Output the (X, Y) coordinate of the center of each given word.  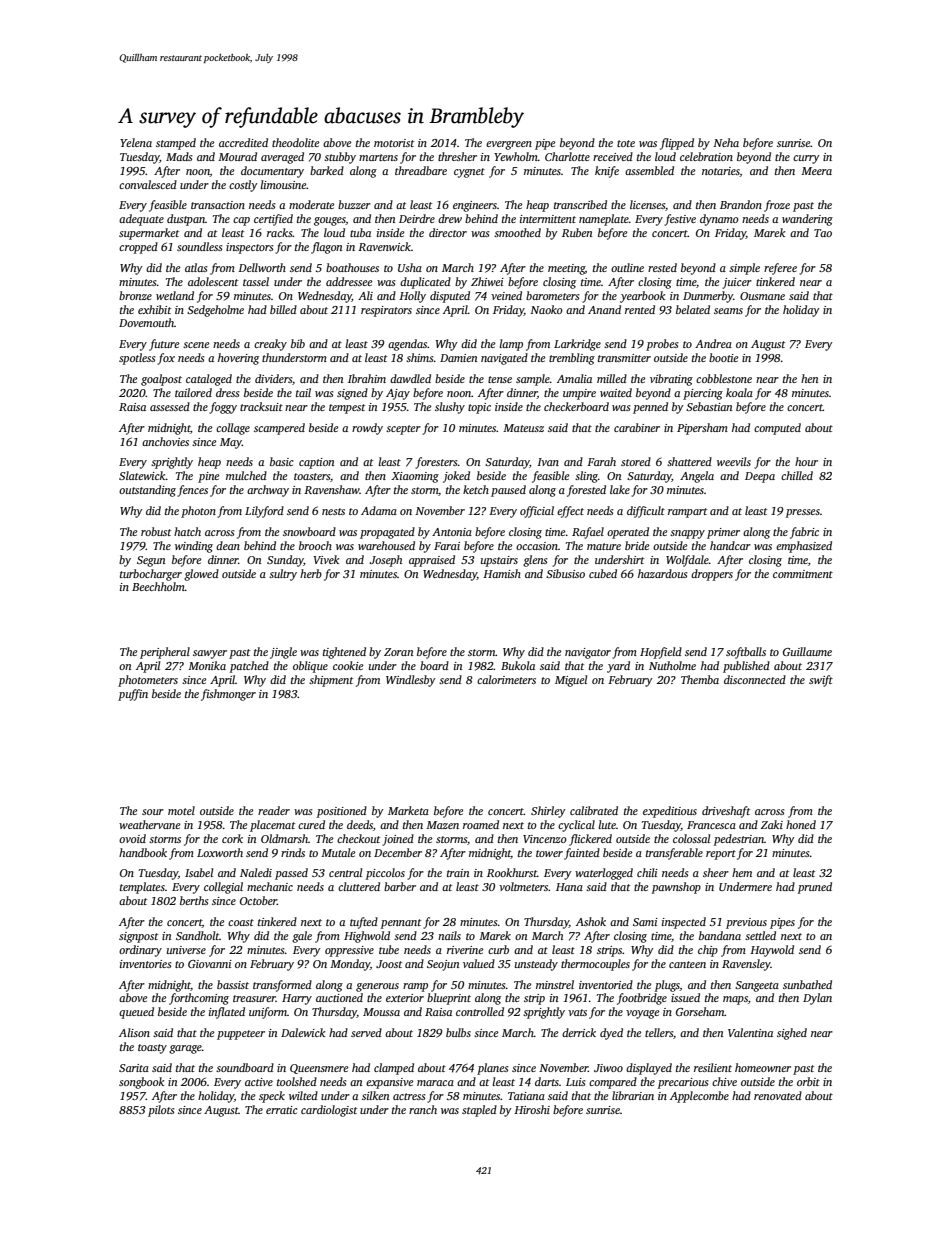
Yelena (136, 142)
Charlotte (567, 156)
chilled (797, 475)
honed (801, 824)
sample (533, 380)
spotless (137, 359)
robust (156, 531)
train (458, 873)
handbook (143, 852)
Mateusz (523, 428)
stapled (479, 1111)
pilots (161, 1111)
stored (636, 461)
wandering (807, 220)
